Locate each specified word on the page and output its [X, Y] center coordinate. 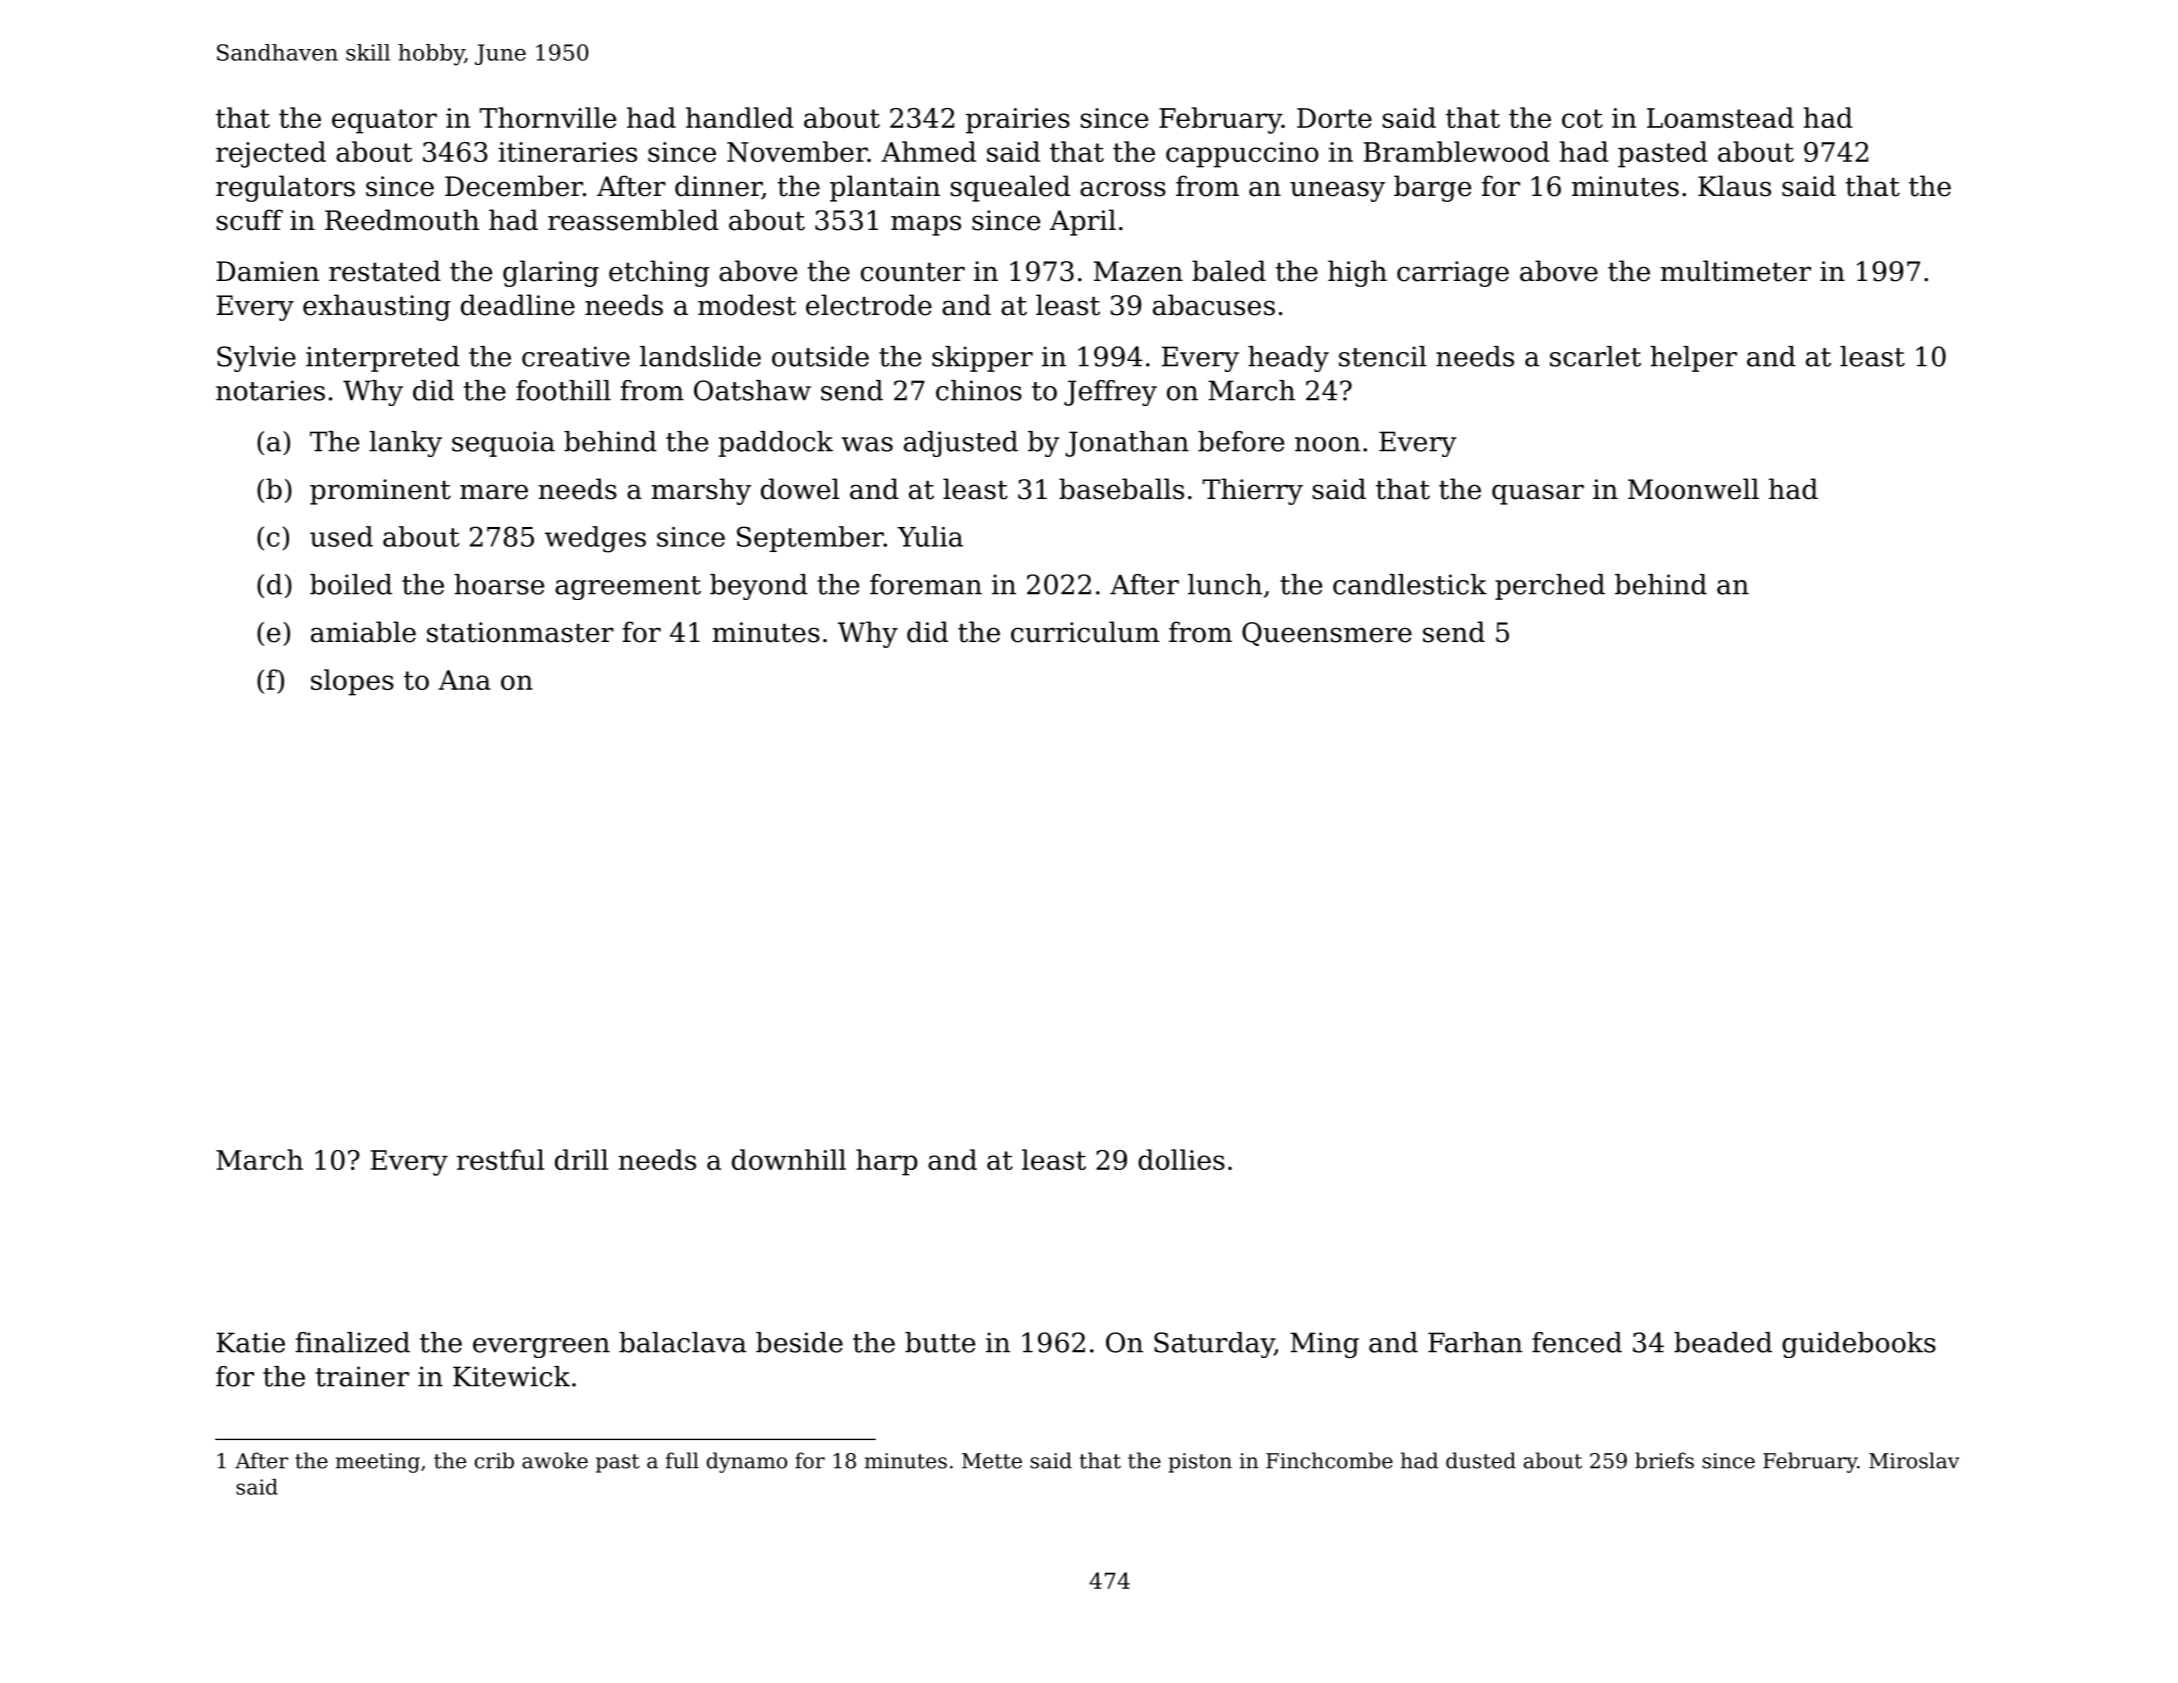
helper [1693, 359]
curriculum [1085, 632]
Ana [464, 680]
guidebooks [1859, 1345]
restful [500, 1159]
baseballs [1121, 489]
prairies [1018, 121]
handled [740, 117]
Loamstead [1720, 117]
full [682, 1460]
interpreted [383, 359]
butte [940, 1342]
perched [1550, 587]
